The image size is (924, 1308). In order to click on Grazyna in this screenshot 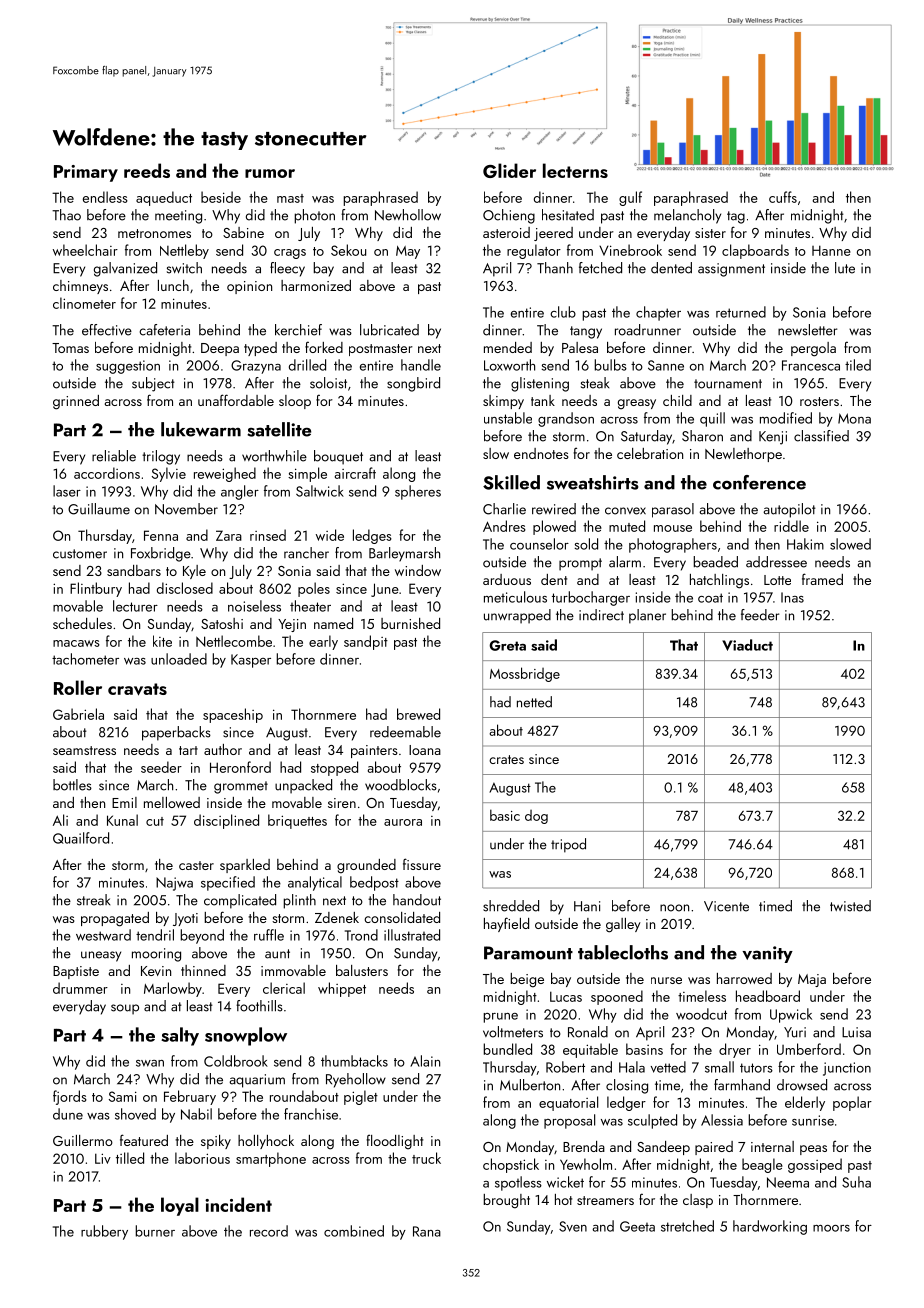, I will do `click(256, 367)`.
